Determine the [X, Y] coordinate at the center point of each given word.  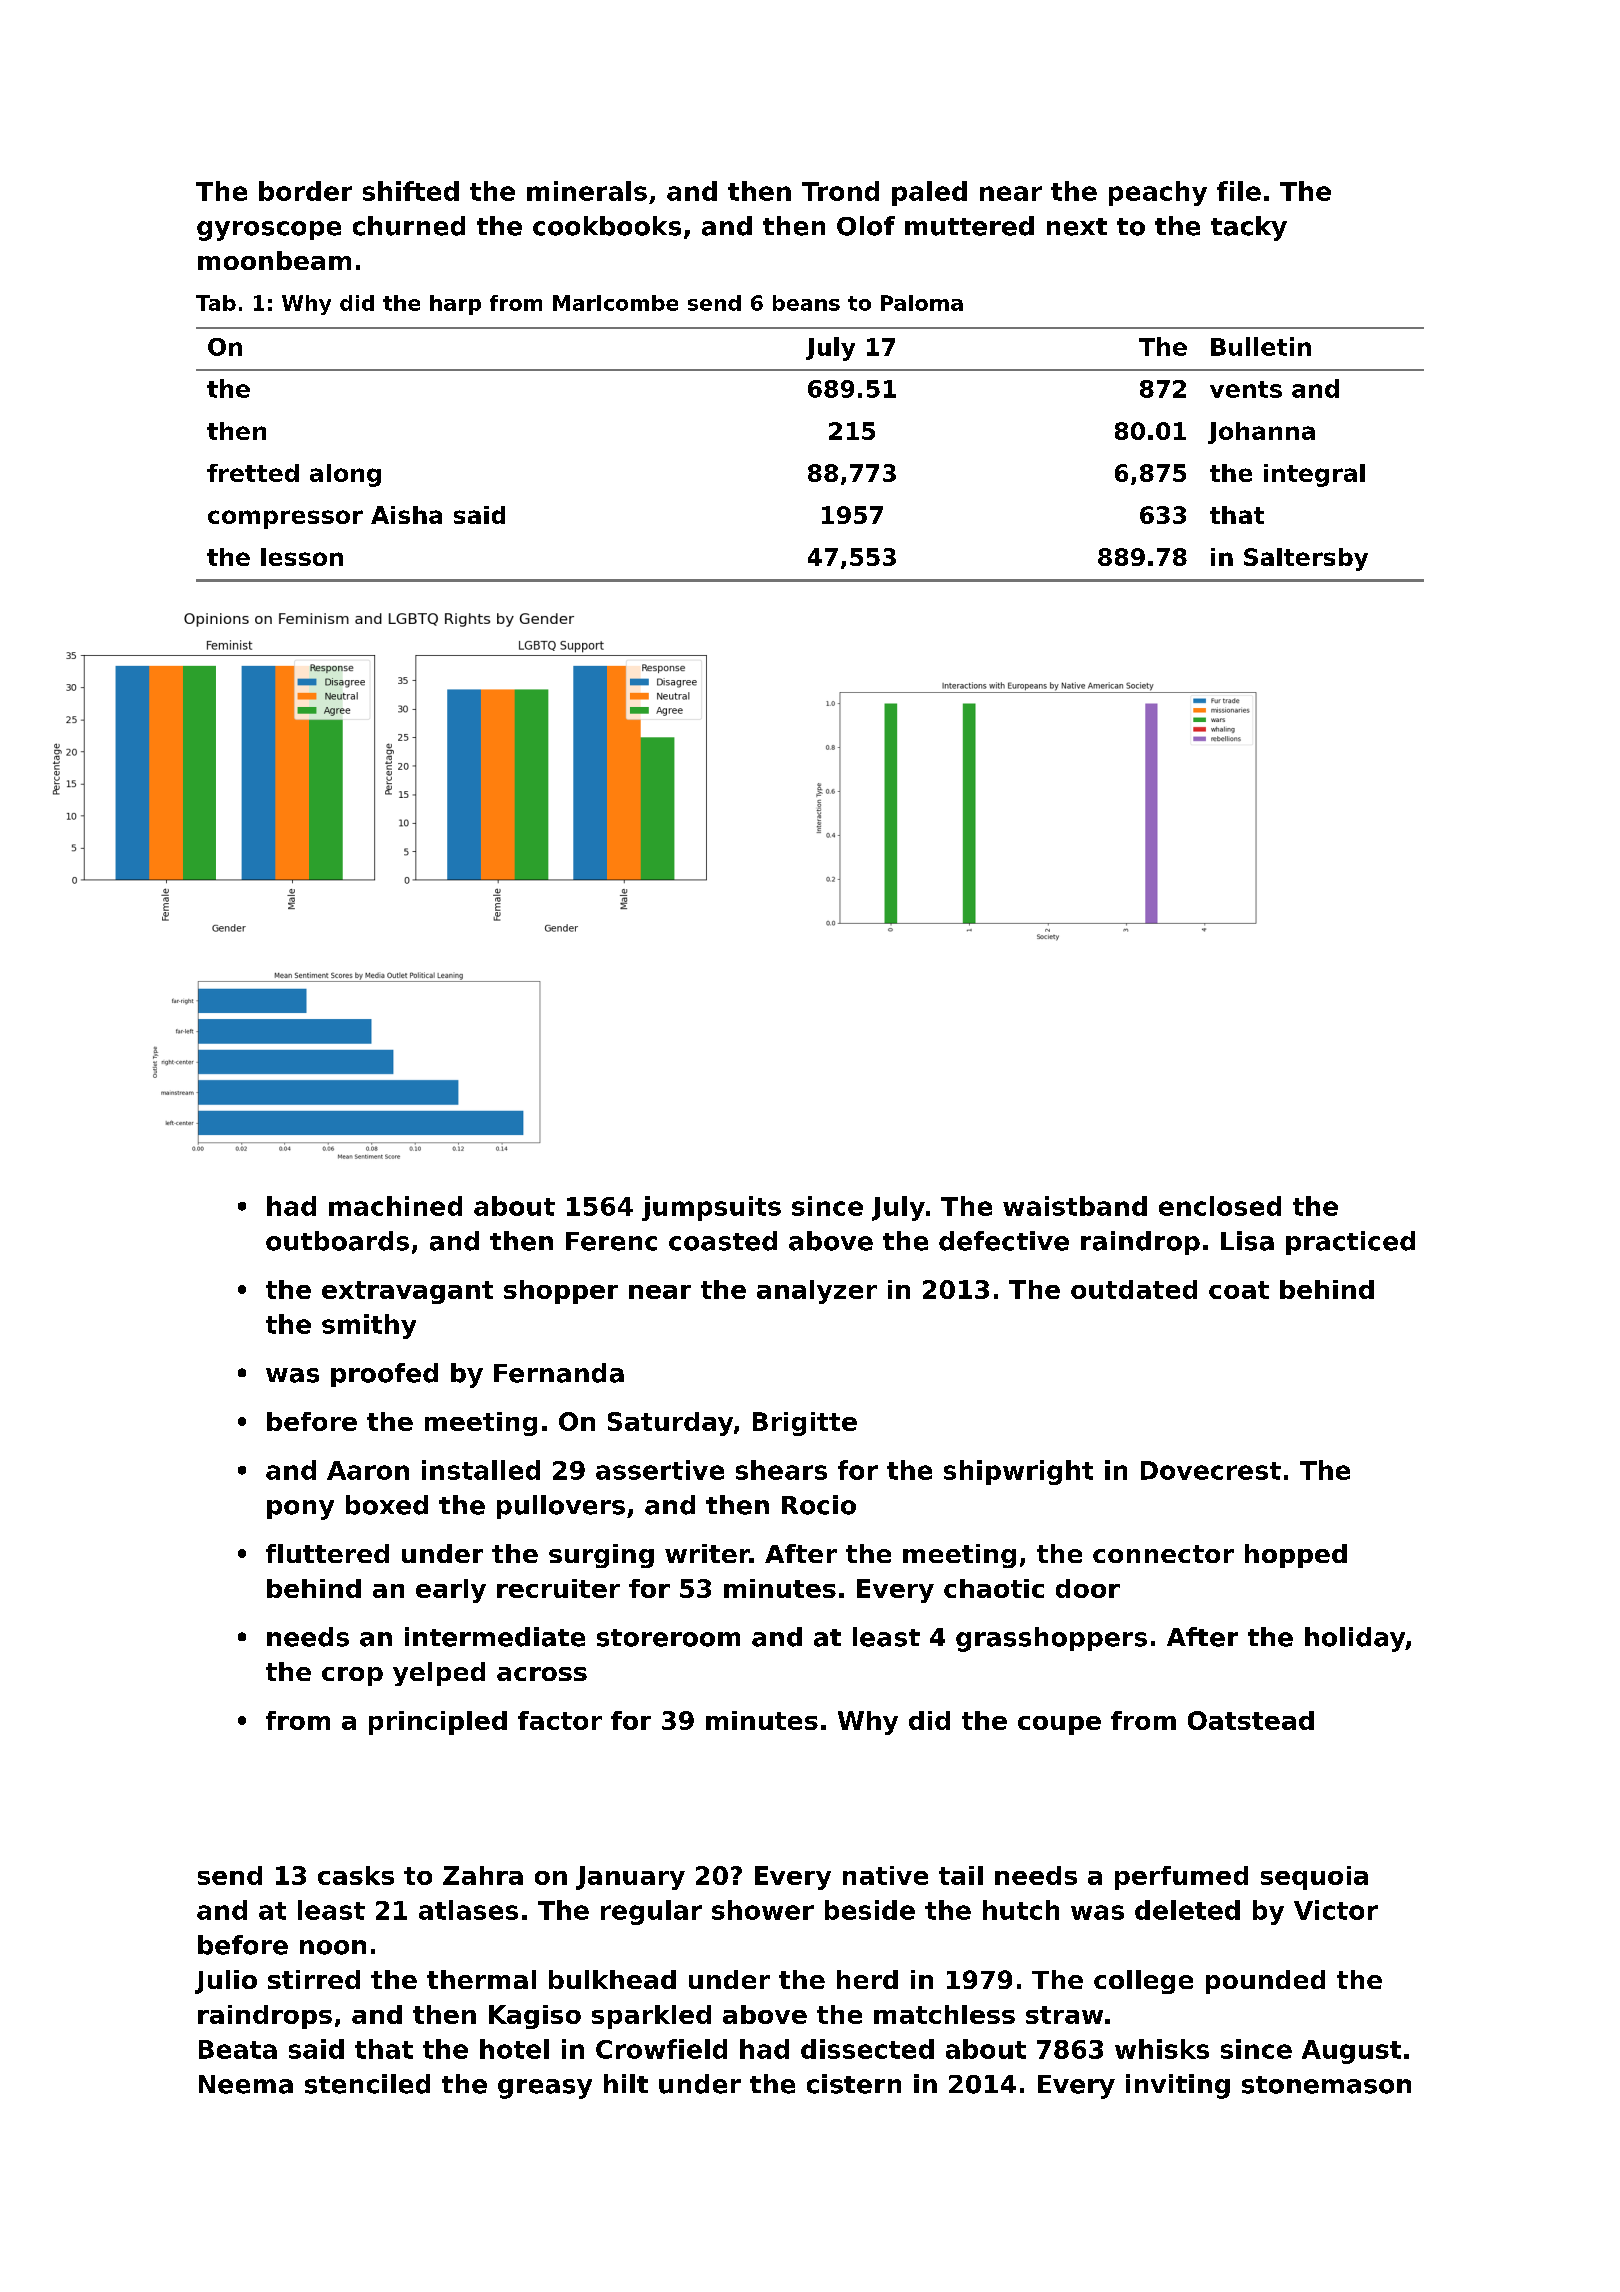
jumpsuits [711, 1208]
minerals [587, 191]
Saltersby [1306, 559]
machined [395, 1206]
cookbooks [607, 226]
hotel [514, 2049]
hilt [626, 2083]
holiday [1355, 1639]
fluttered [327, 1553]
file [1239, 191]
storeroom [668, 1638]
